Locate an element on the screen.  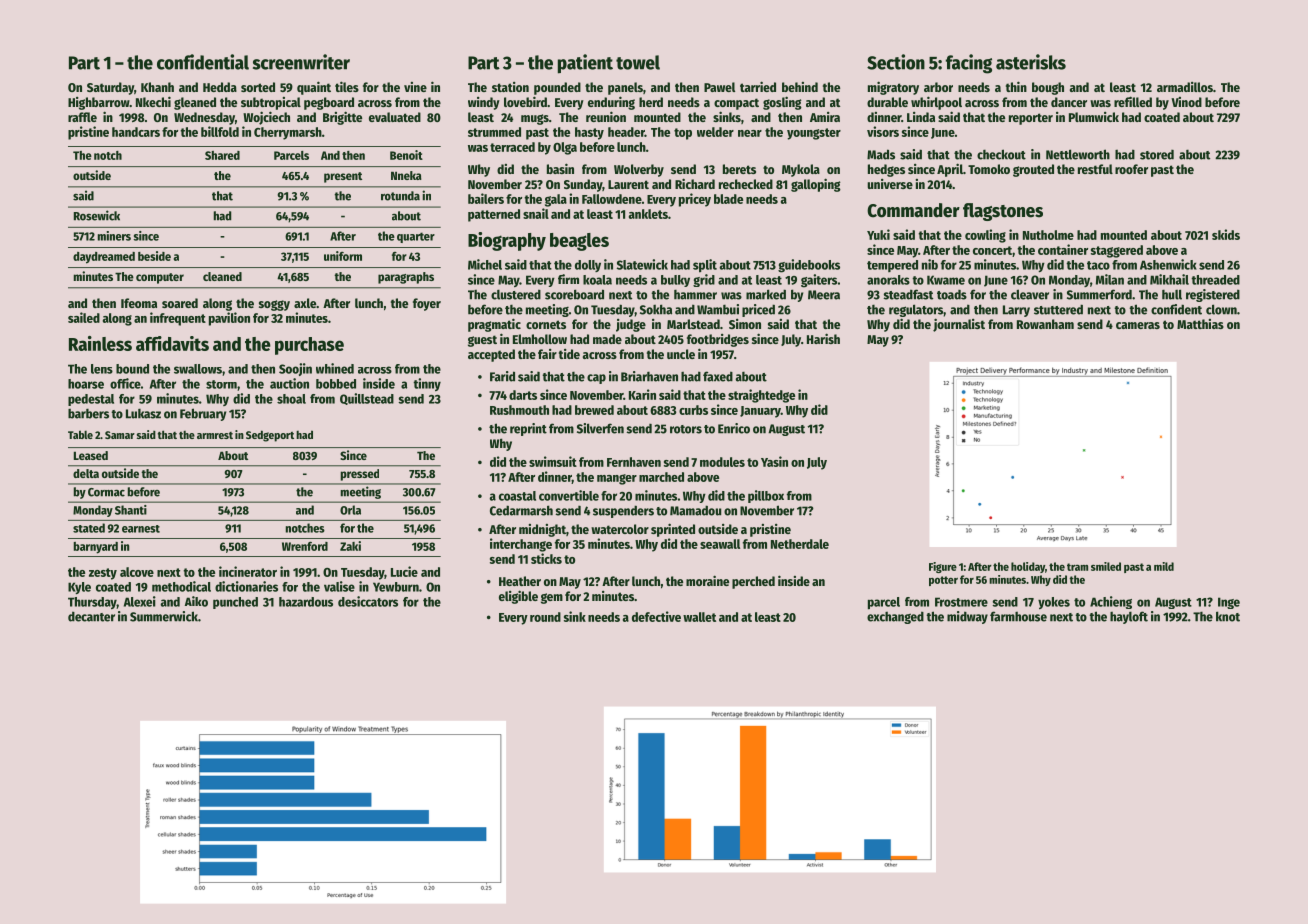
office is located at coordinates (125, 383).
